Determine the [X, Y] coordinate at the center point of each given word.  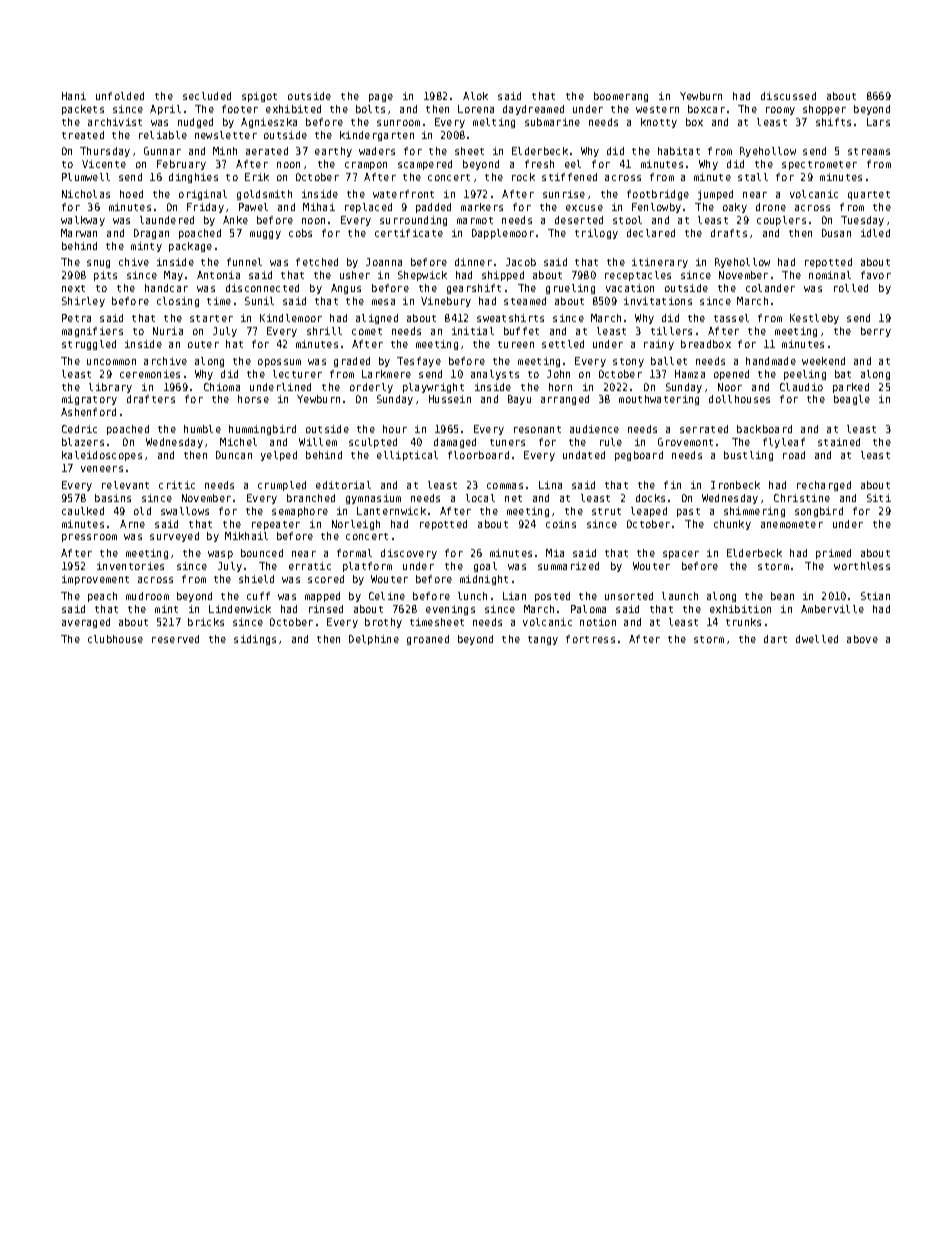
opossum [279, 363]
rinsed [326, 609]
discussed [788, 96]
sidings [255, 640]
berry [876, 332]
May [173, 276]
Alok [475, 96]
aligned [377, 319]
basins [113, 498]
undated [584, 455]
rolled [851, 288]
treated [83, 135]
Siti [879, 498]
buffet [521, 331]
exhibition [740, 609]
